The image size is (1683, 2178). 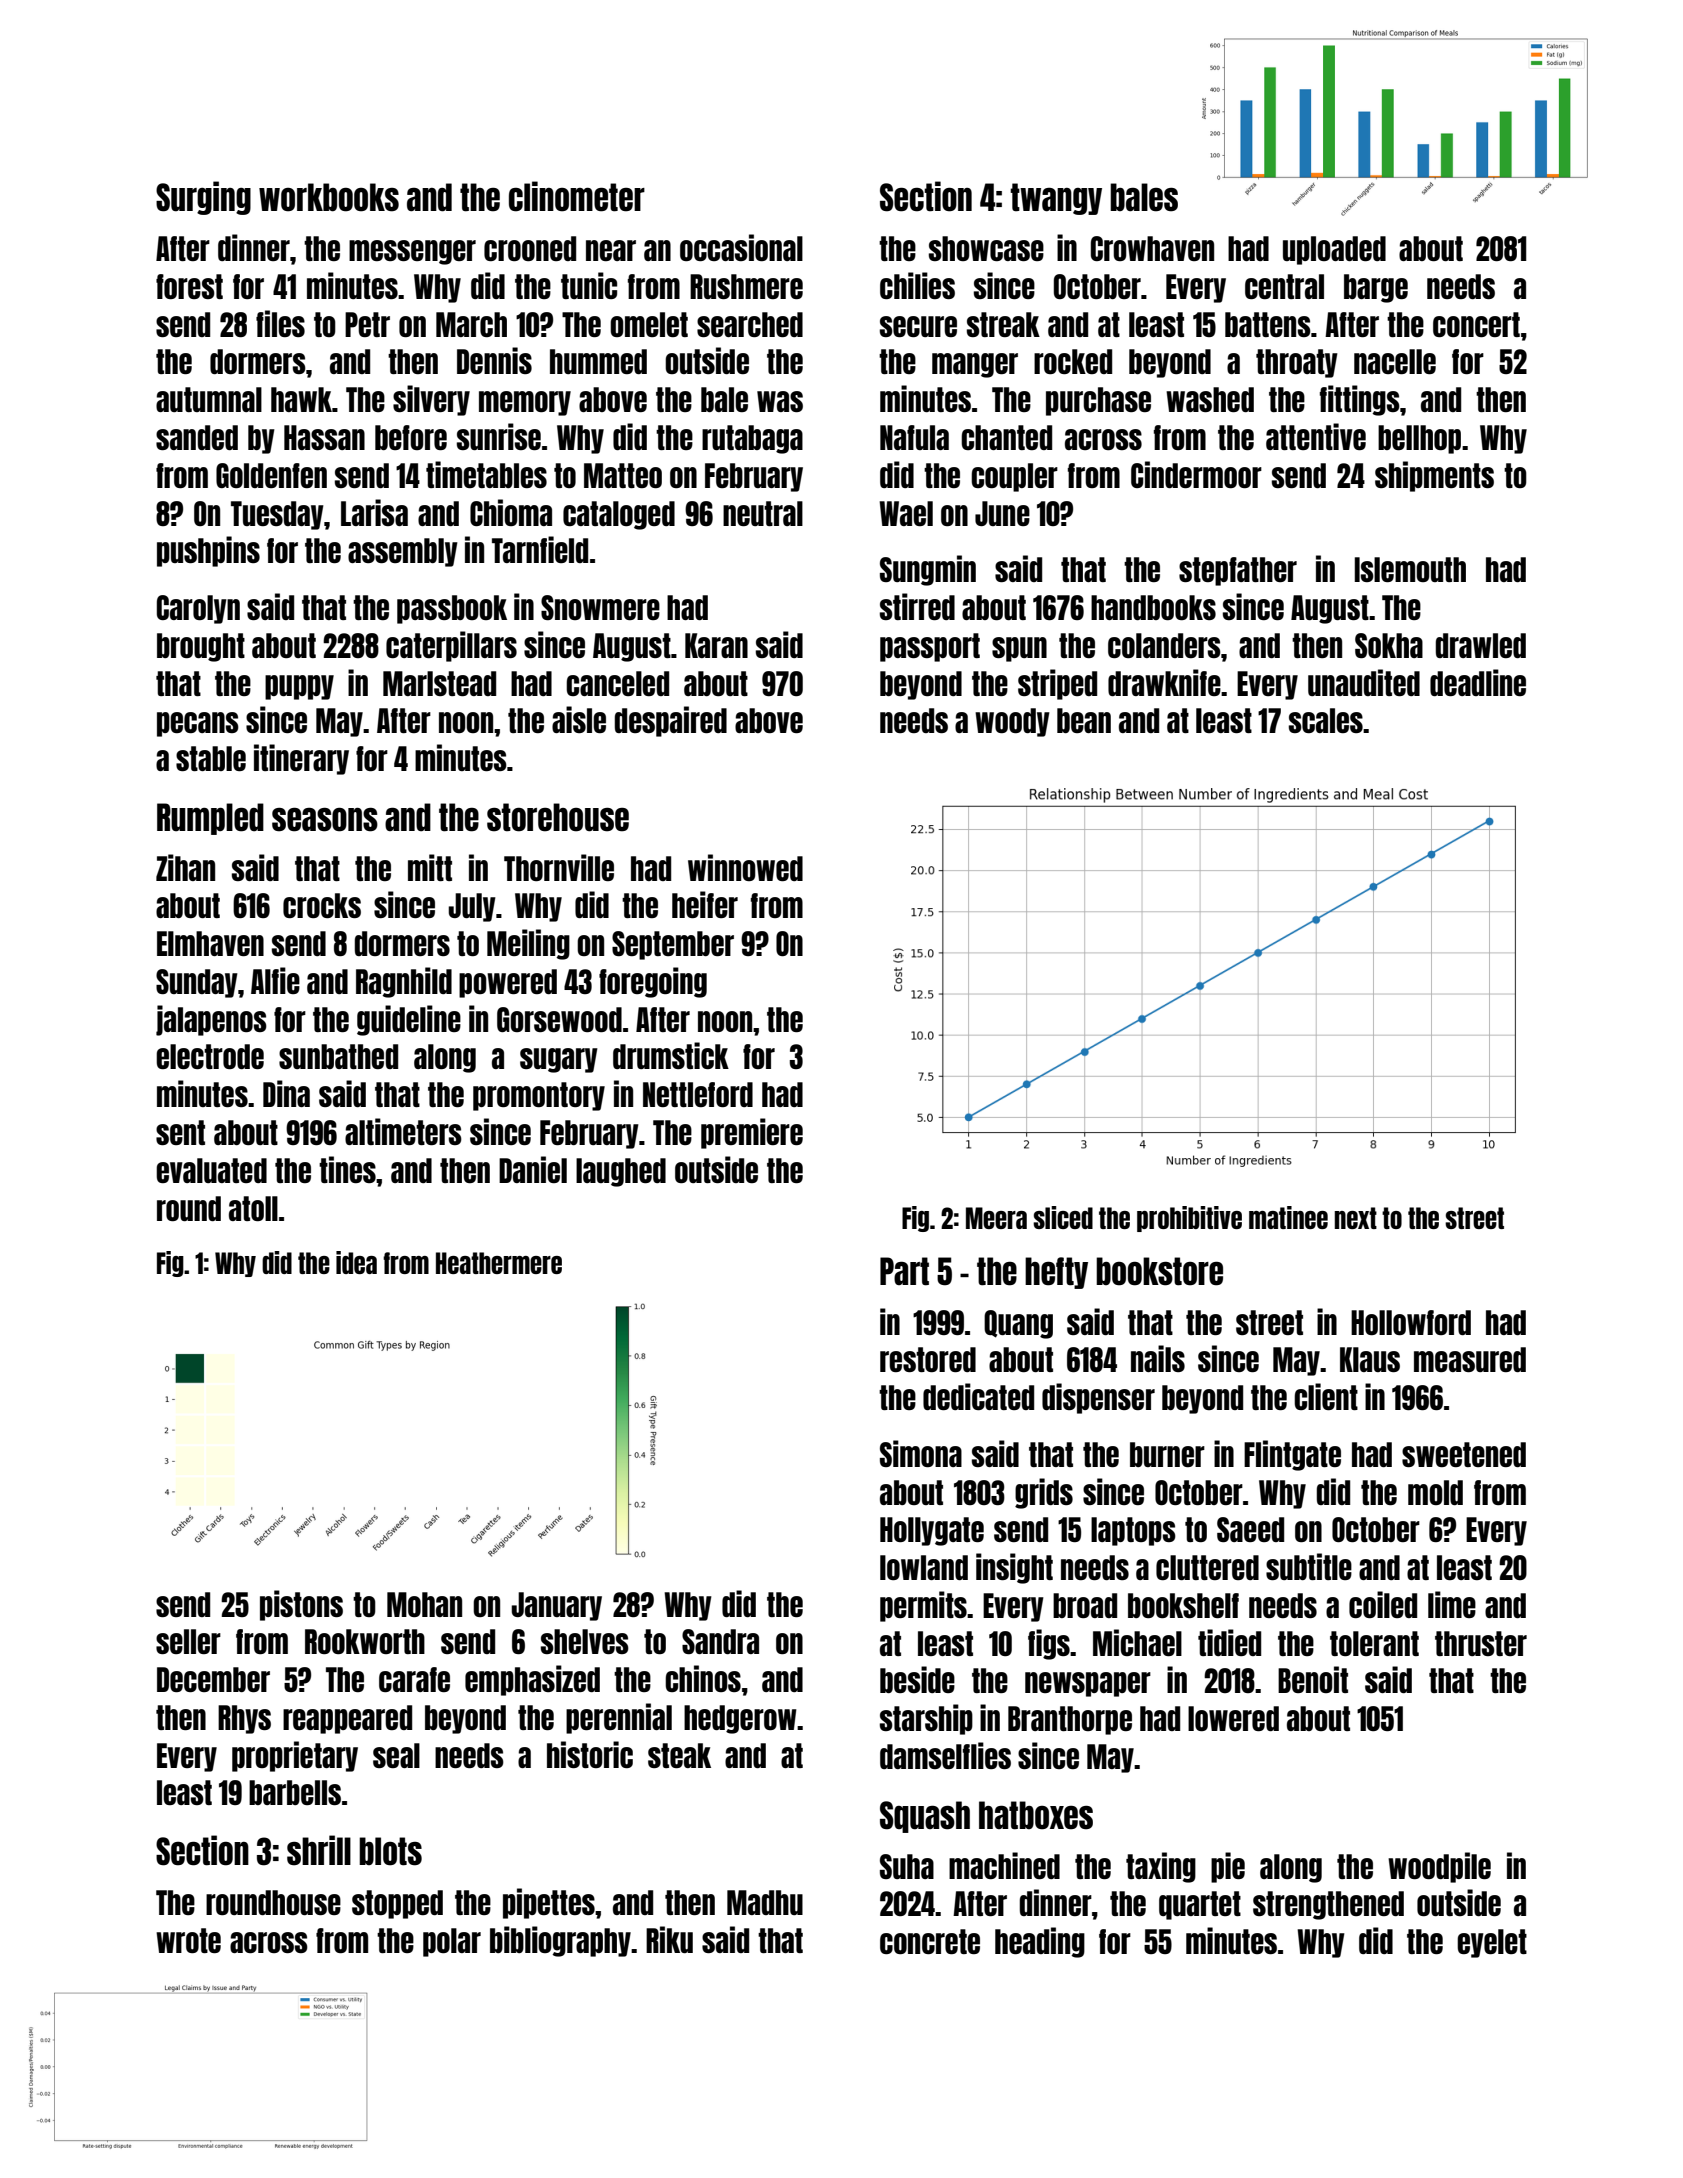 I want to click on heading, so click(x=1040, y=1942).
